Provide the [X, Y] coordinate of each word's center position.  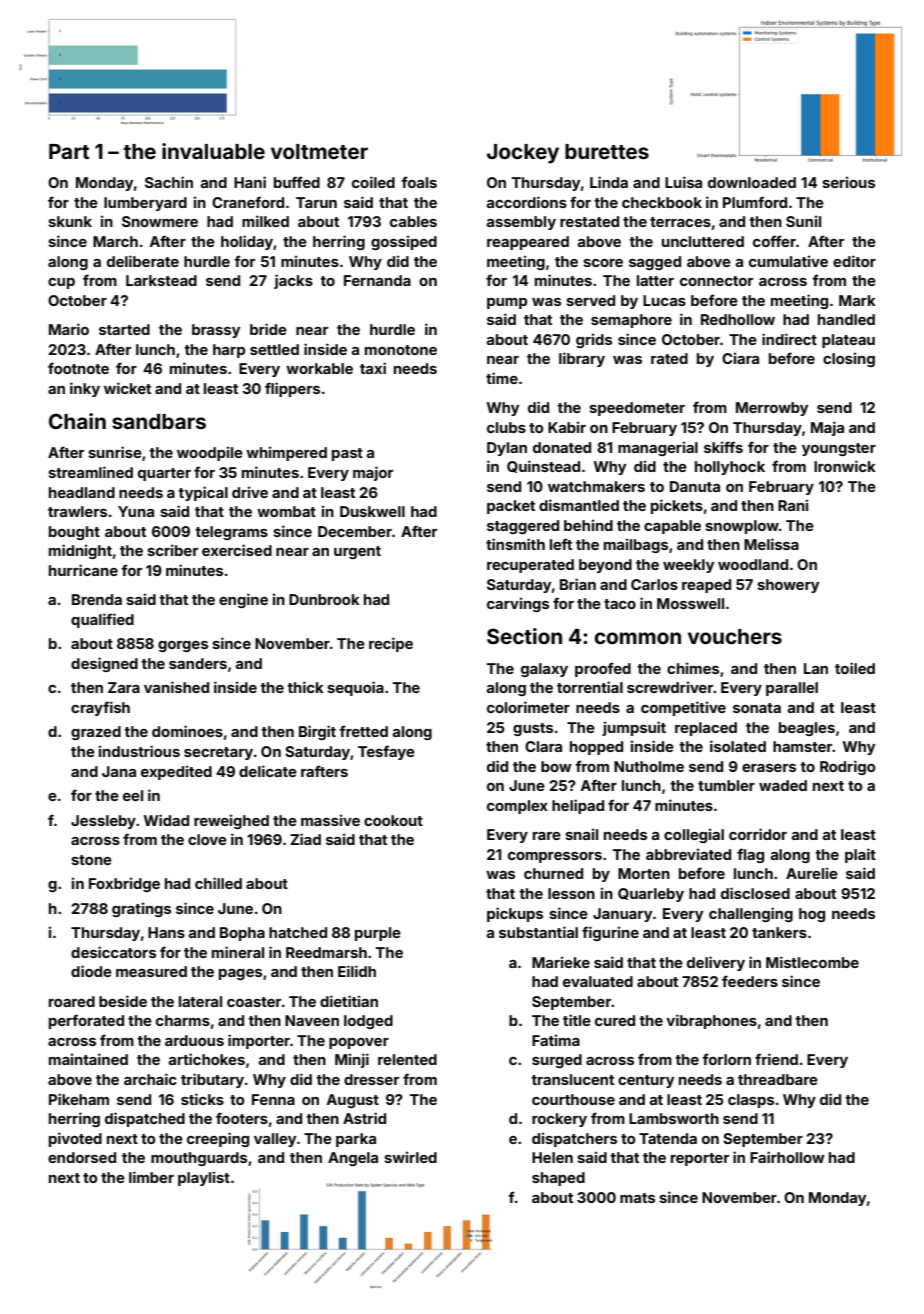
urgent [357, 552]
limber [151, 1177]
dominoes [187, 731]
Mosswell [690, 603]
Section [524, 636]
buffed [297, 182]
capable [672, 527]
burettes [607, 151]
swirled [410, 1157]
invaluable [213, 151]
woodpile [210, 453]
